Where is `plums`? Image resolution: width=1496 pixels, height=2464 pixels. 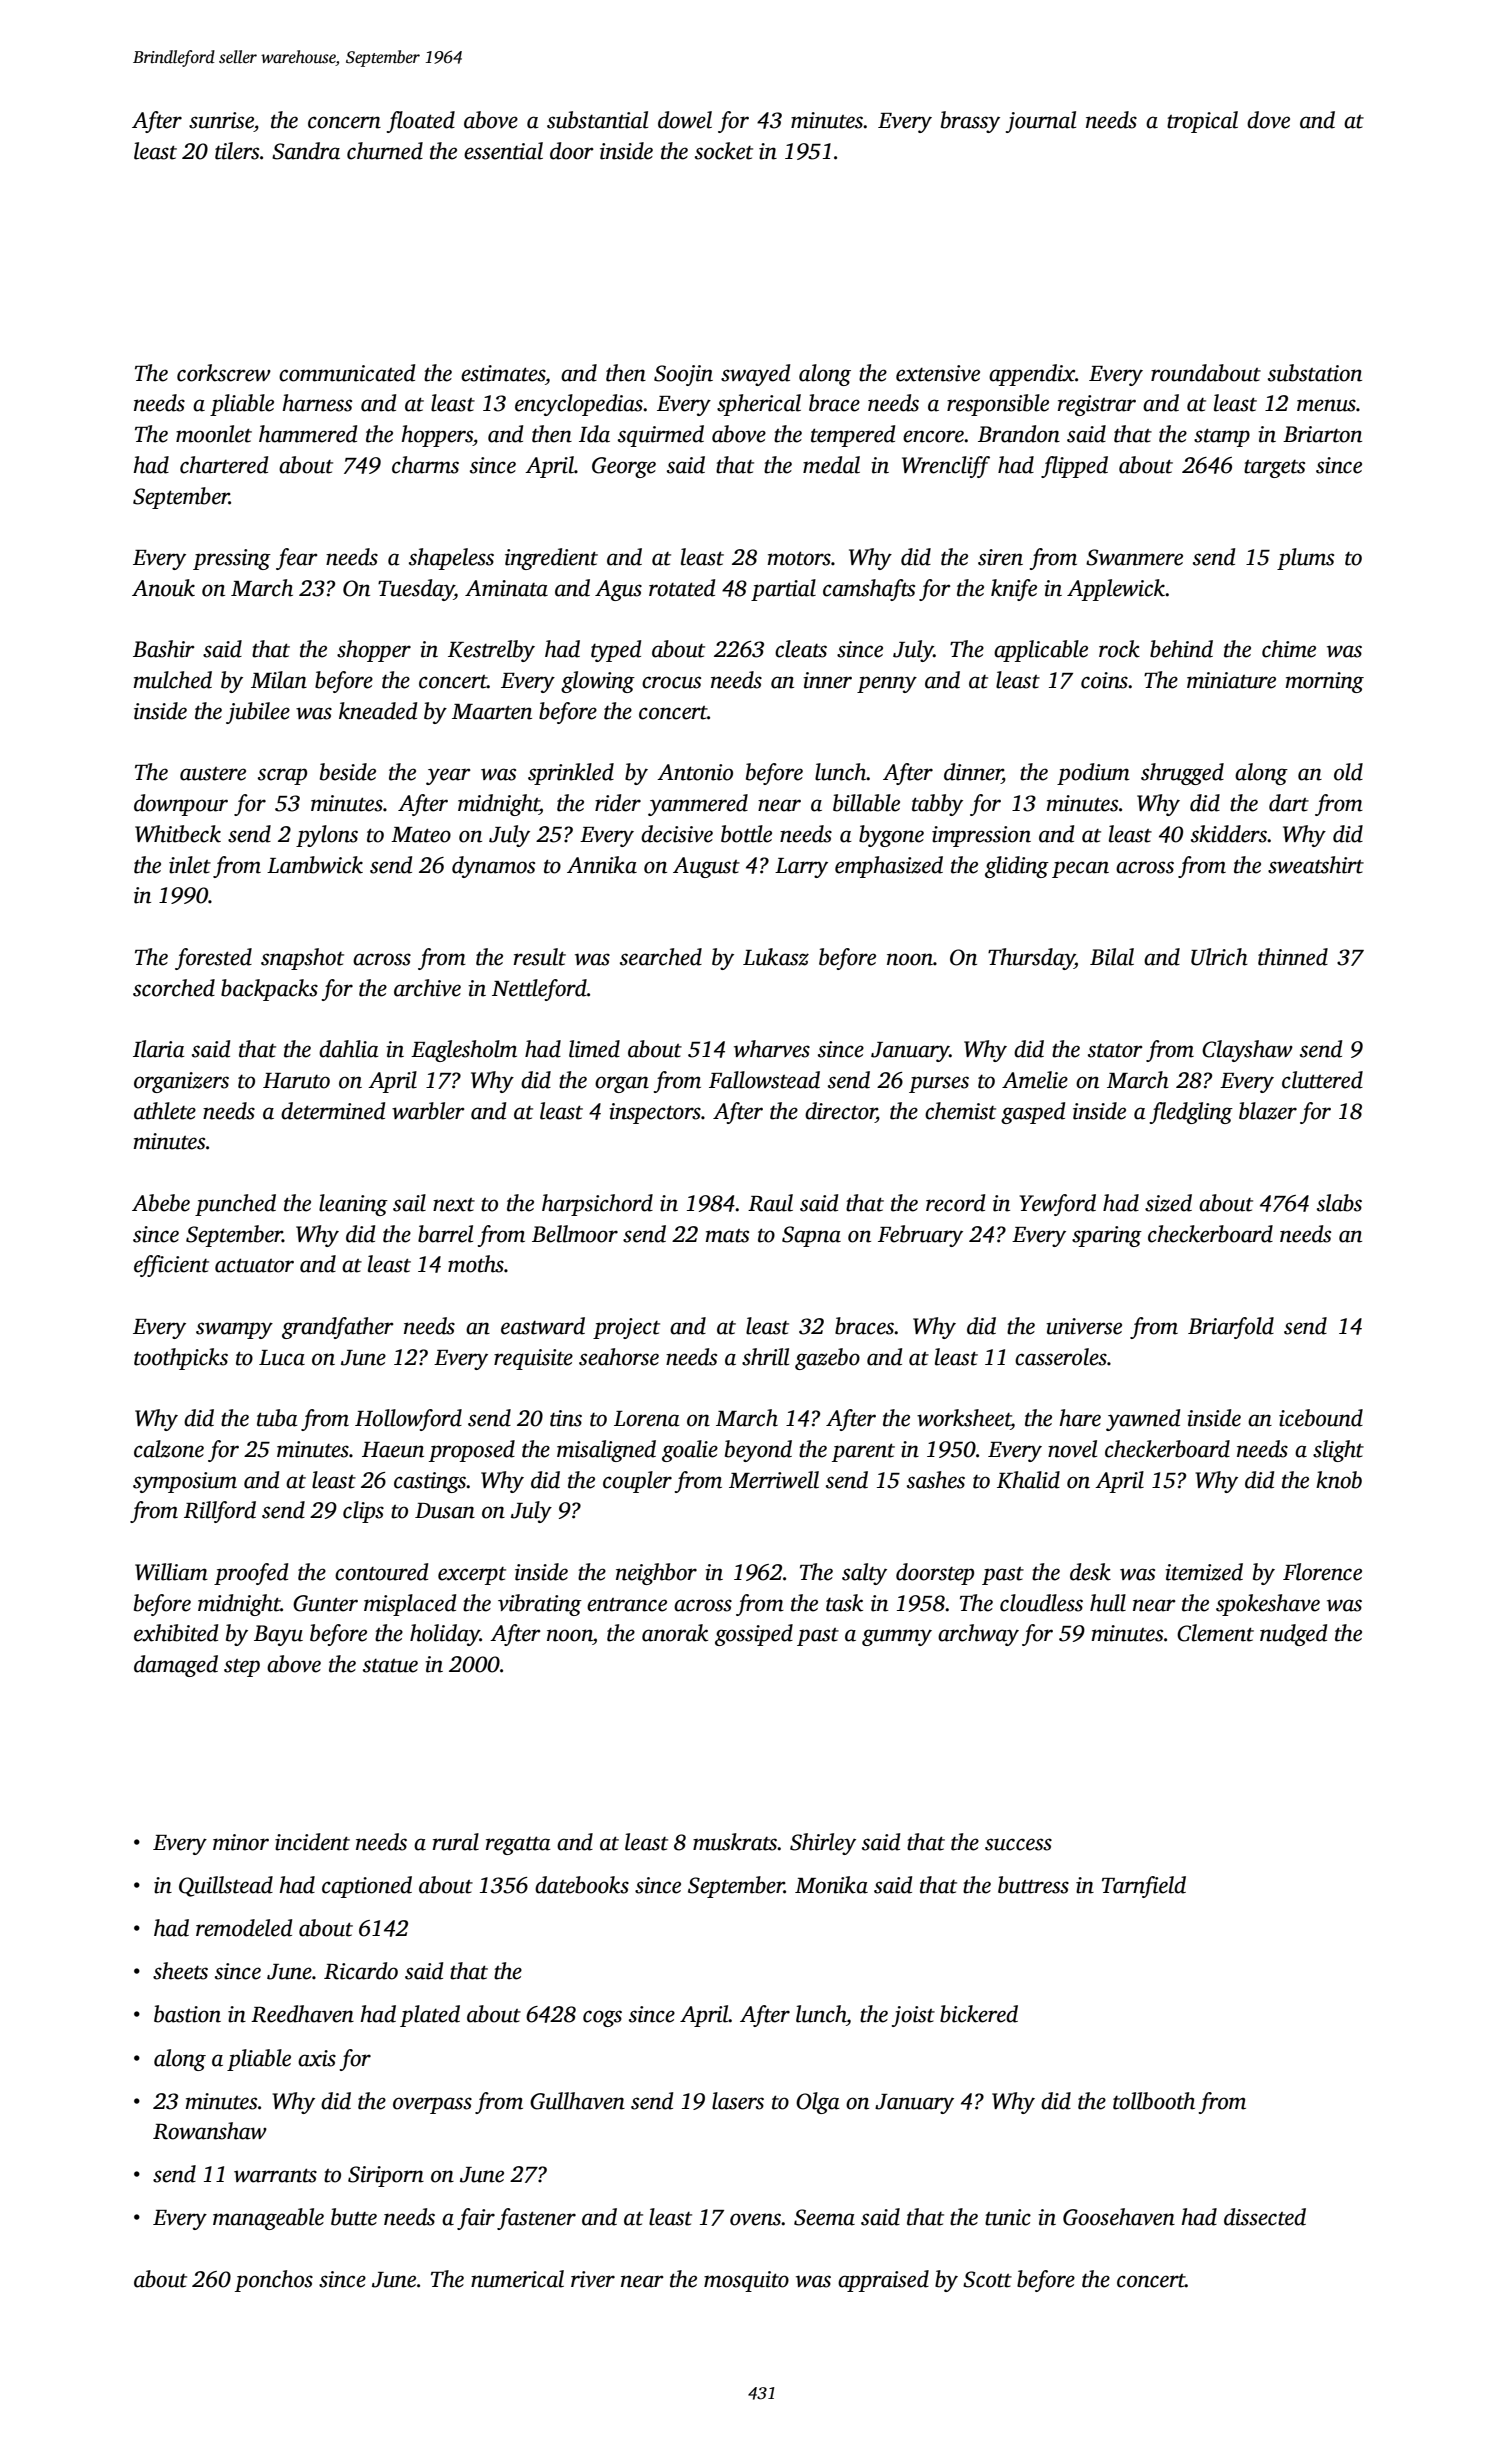 plums is located at coordinates (1305, 559).
